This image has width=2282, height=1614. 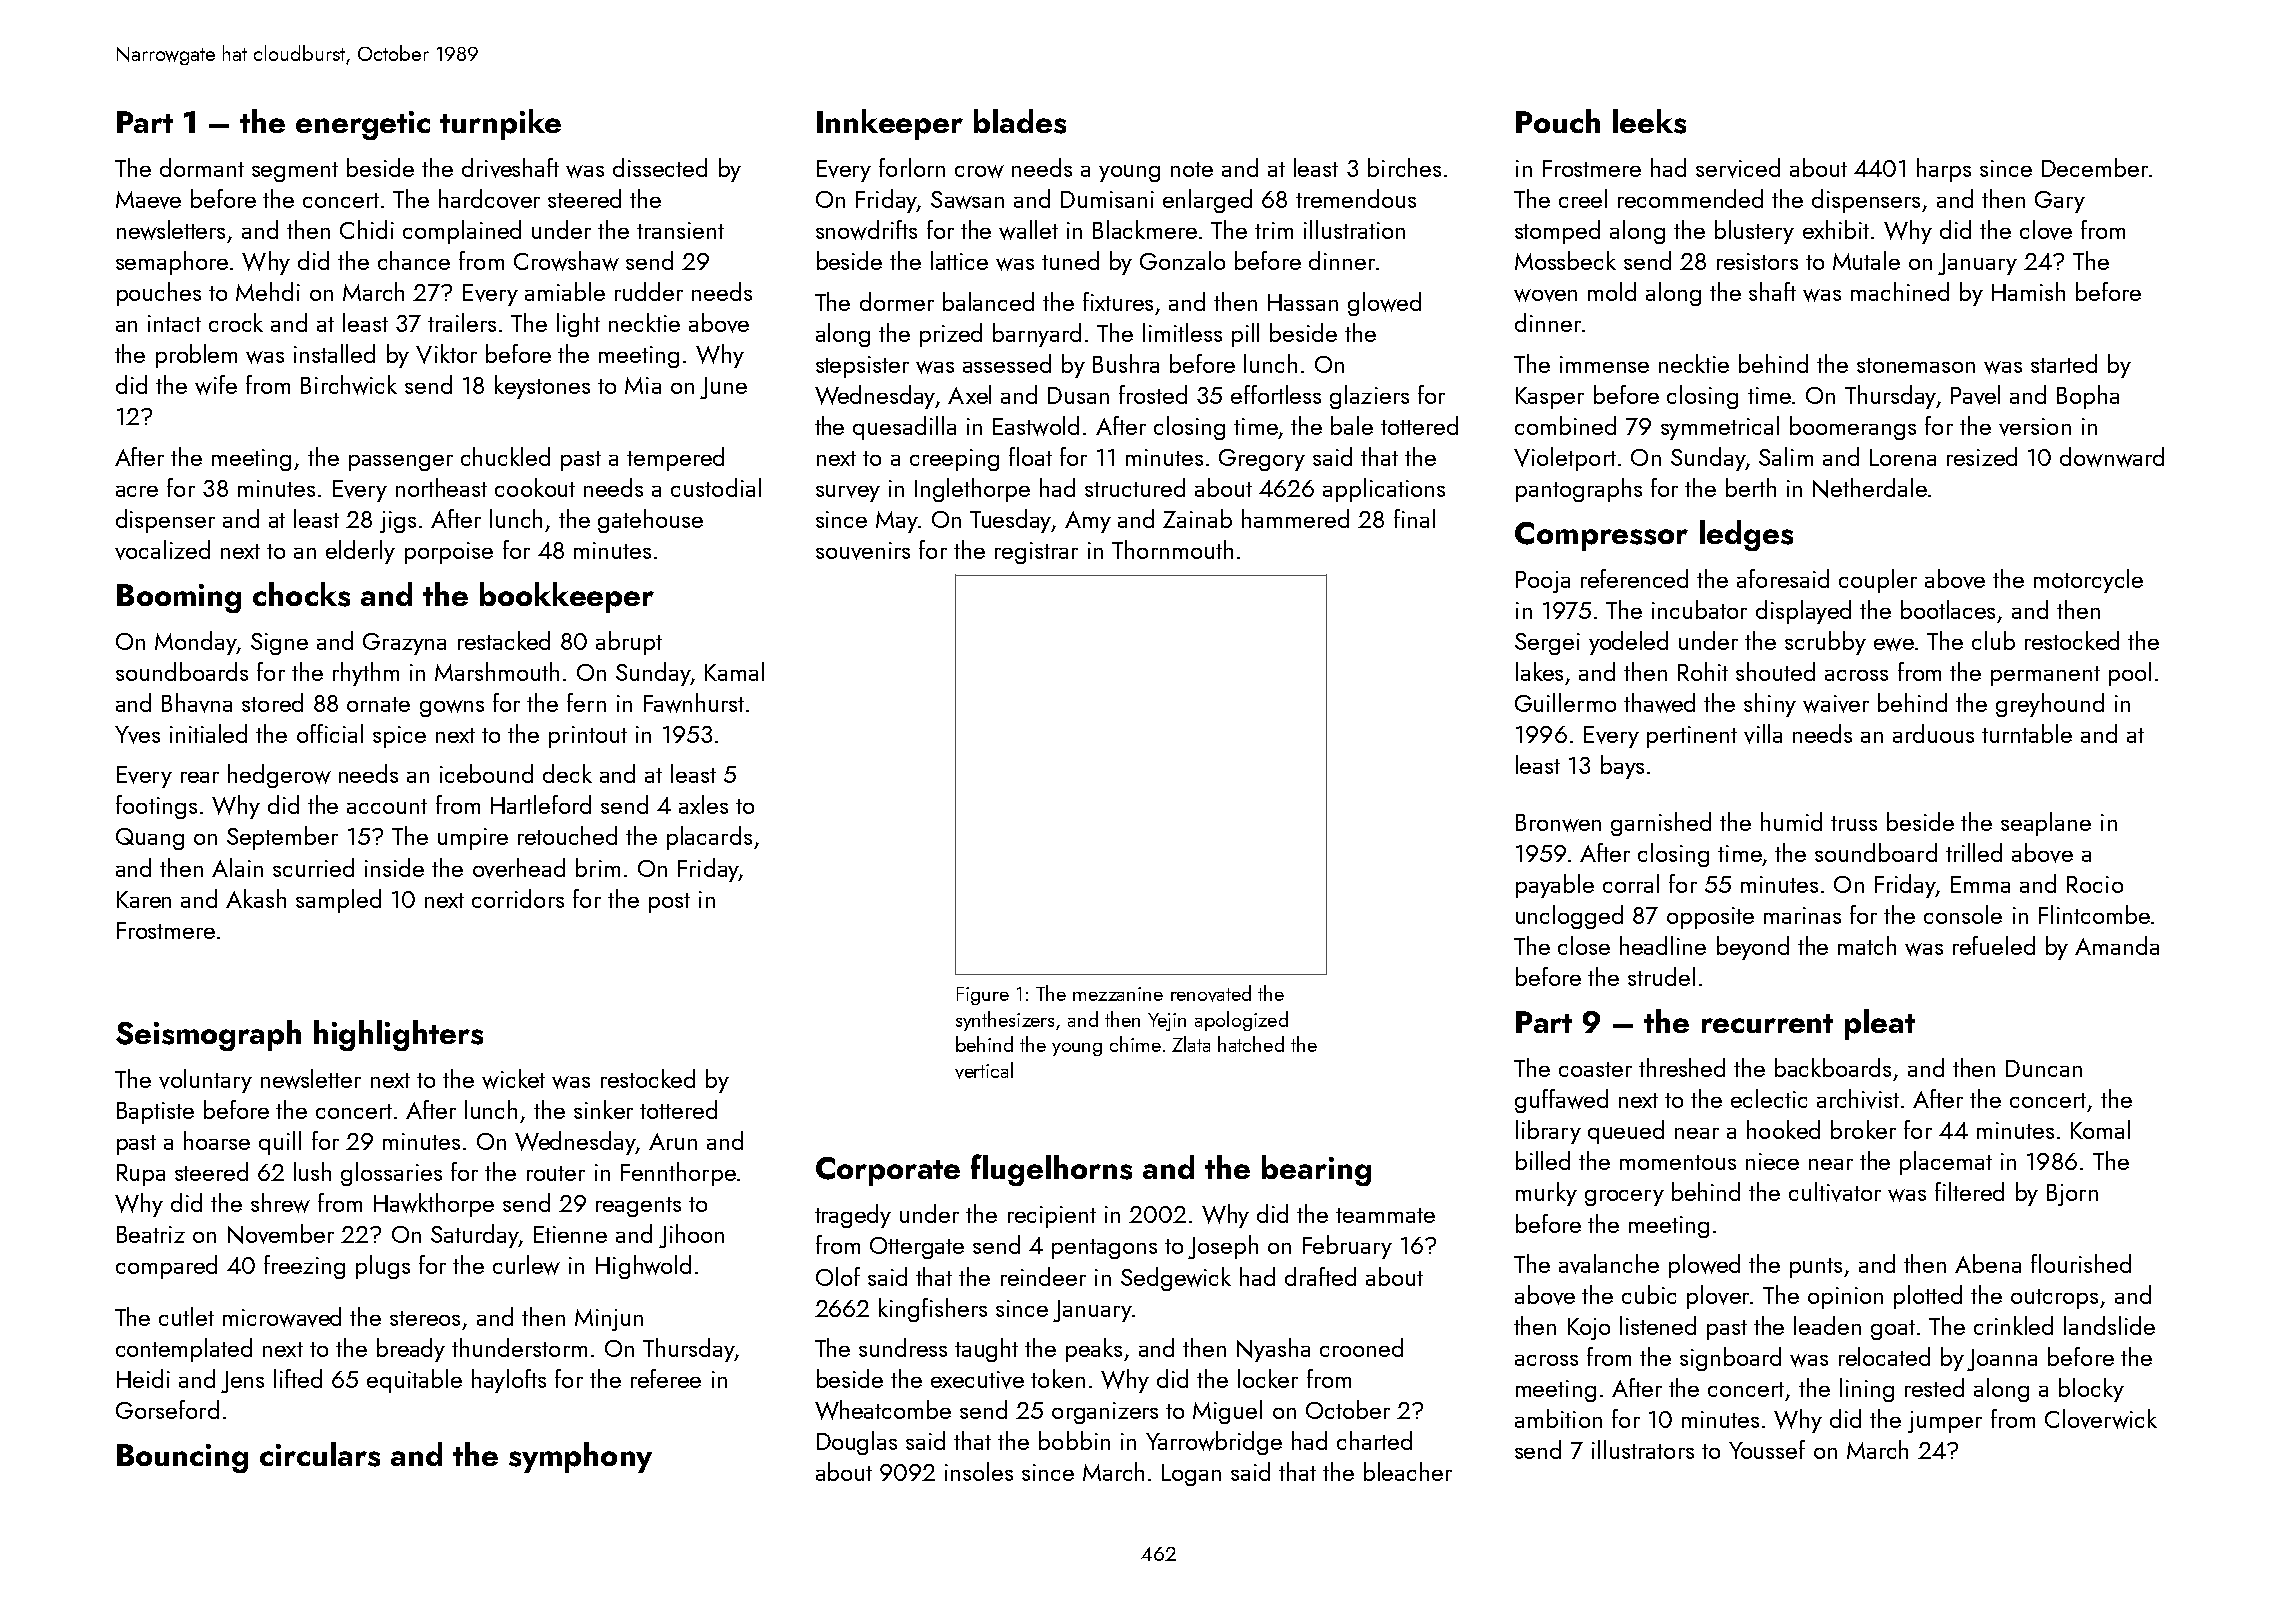 What do you see at coordinates (603, 1109) in the image?
I see `sinker` at bounding box center [603, 1109].
